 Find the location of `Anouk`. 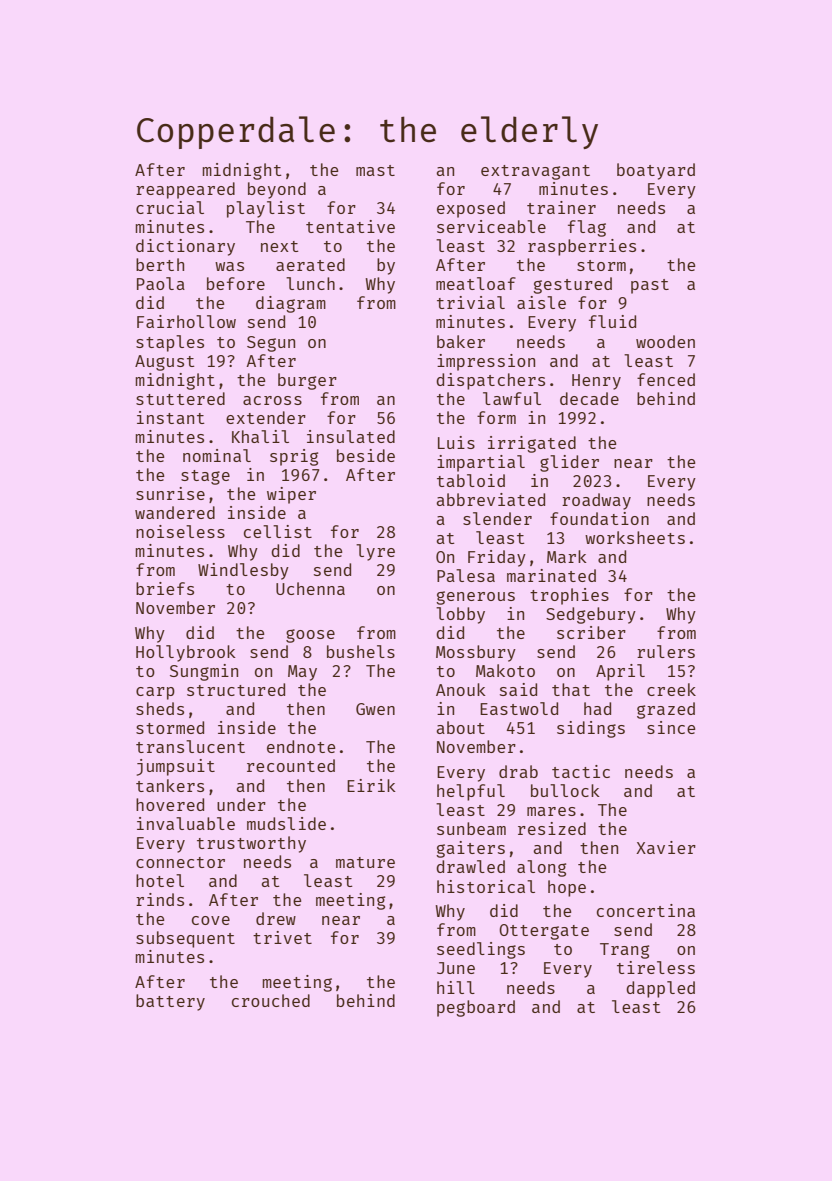

Anouk is located at coordinates (461, 689).
